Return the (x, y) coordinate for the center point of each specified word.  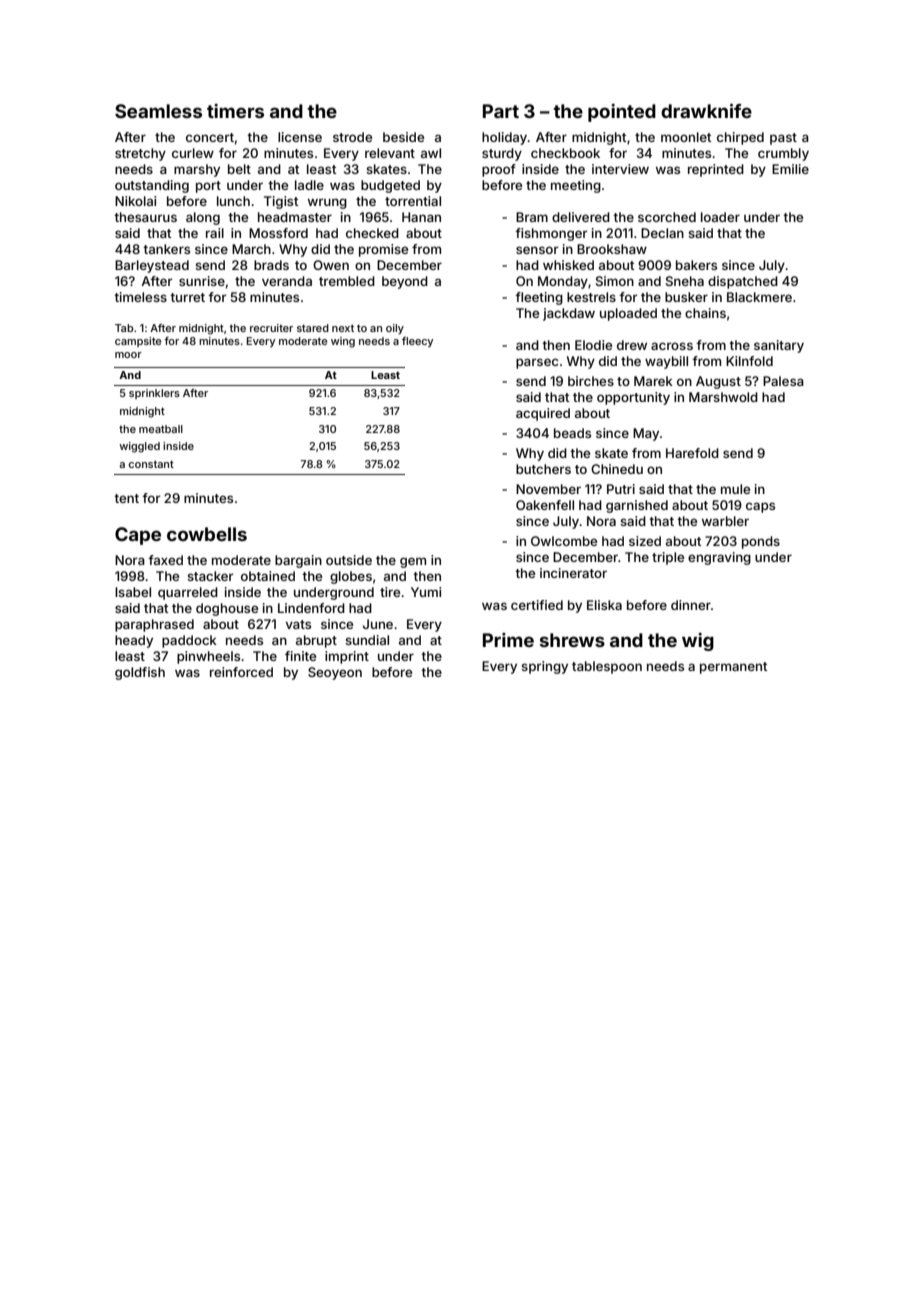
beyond (405, 282)
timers (235, 111)
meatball (161, 429)
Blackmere (759, 297)
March (251, 249)
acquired (543, 414)
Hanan (421, 217)
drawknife (706, 111)
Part (501, 111)
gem (413, 562)
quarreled (188, 593)
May (646, 434)
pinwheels (208, 657)
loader (720, 217)
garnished (637, 506)
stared (313, 328)
